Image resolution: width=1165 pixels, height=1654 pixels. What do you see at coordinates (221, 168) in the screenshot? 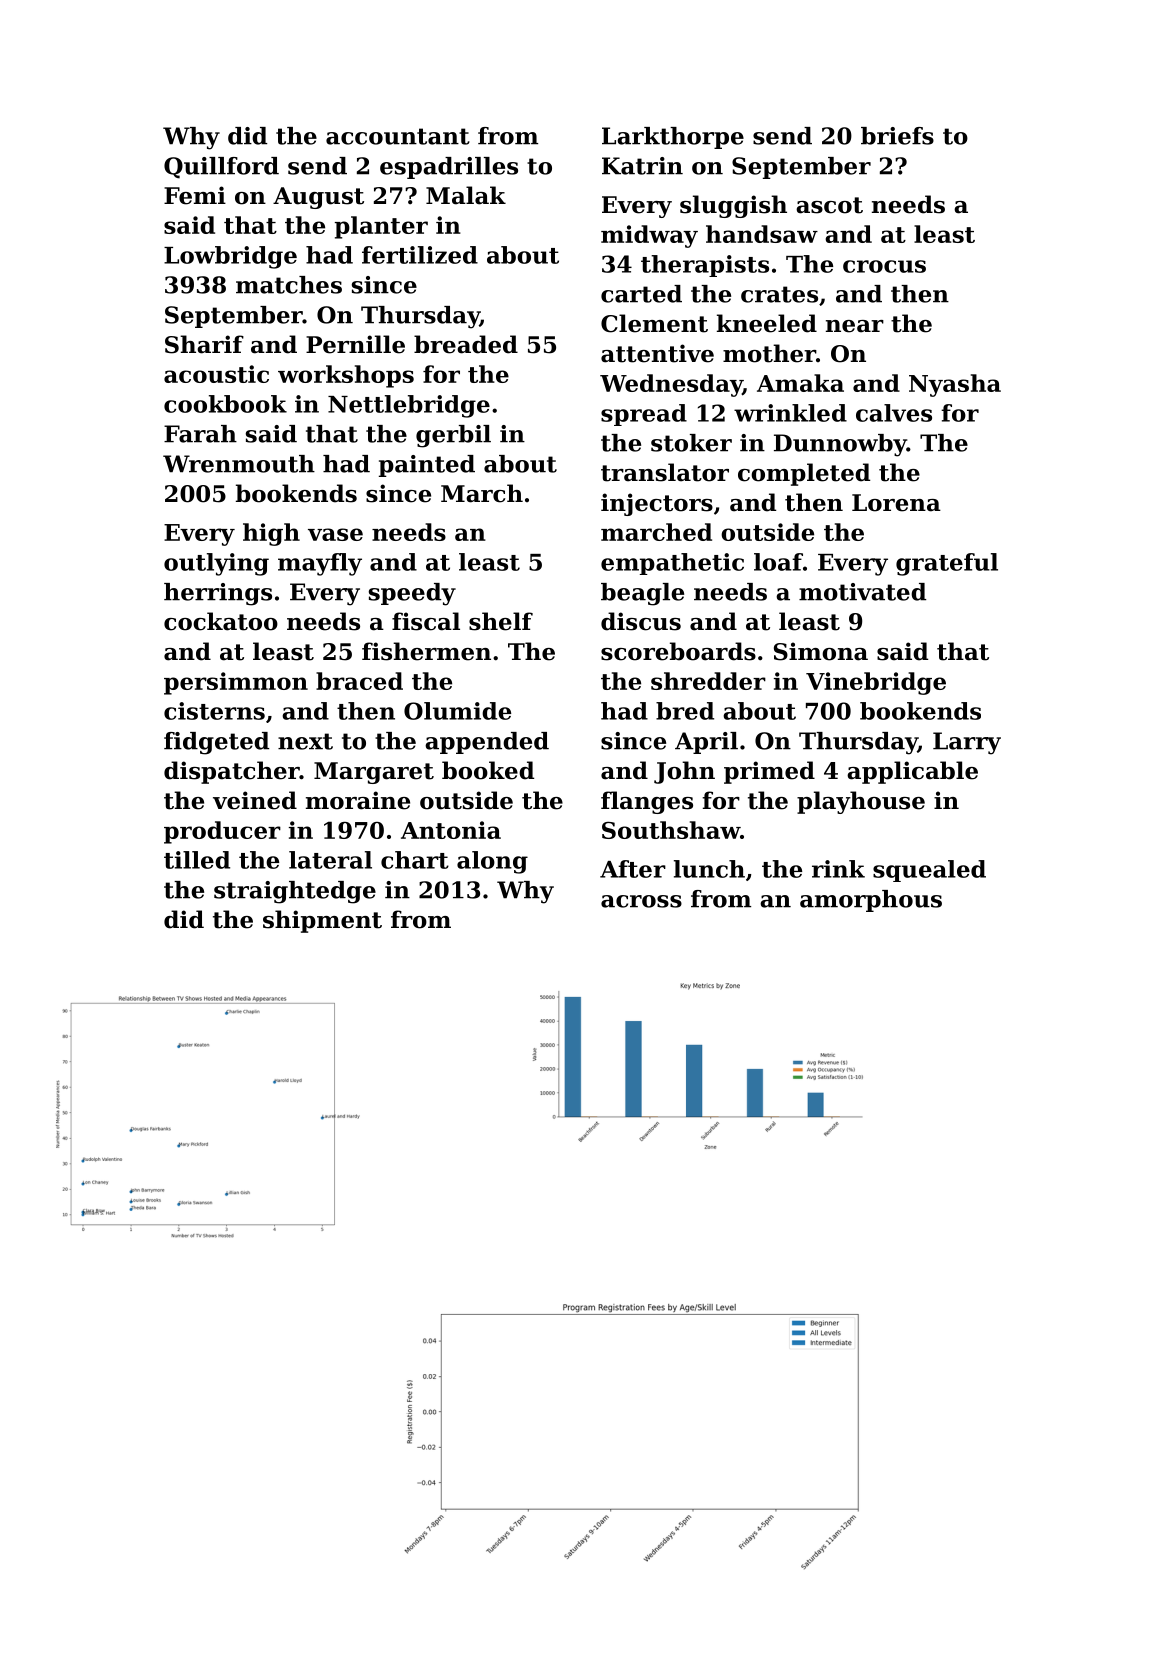
I see `Quillford` at bounding box center [221, 168].
